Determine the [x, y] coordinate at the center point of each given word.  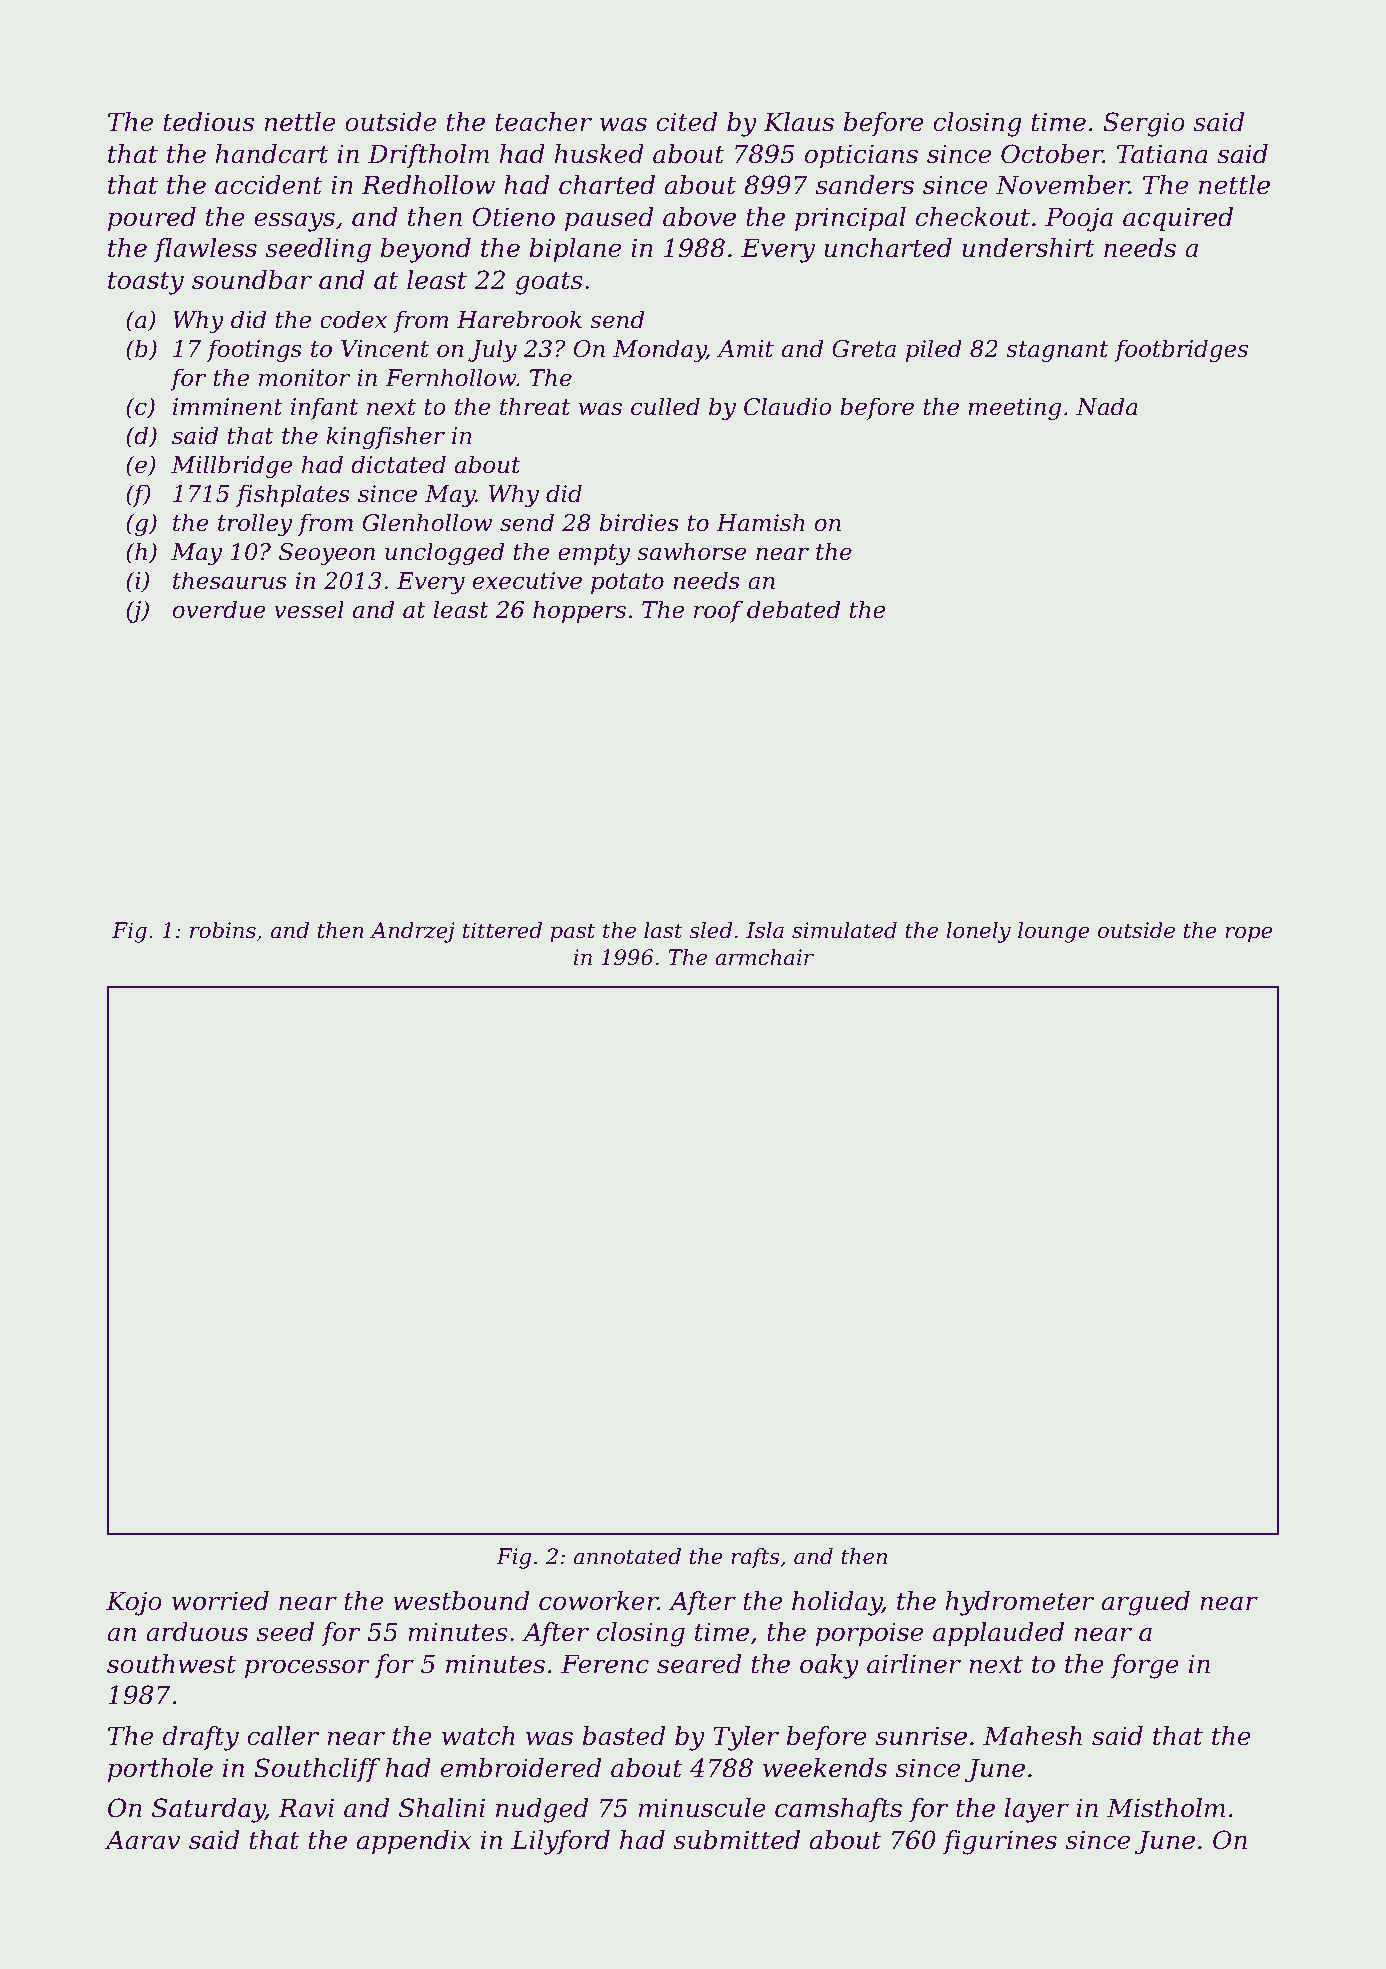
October [1052, 154]
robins [223, 930]
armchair [764, 957]
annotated [627, 1556]
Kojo [134, 1603]
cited [686, 122]
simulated [844, 930]
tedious [209, 122]
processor [307, 1668]
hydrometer [1020, 1603]
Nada [1107, 406]
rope [1249, 934]
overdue [219, 609]
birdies [639, 522]
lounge [1054, 932]
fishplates [293, 495]
